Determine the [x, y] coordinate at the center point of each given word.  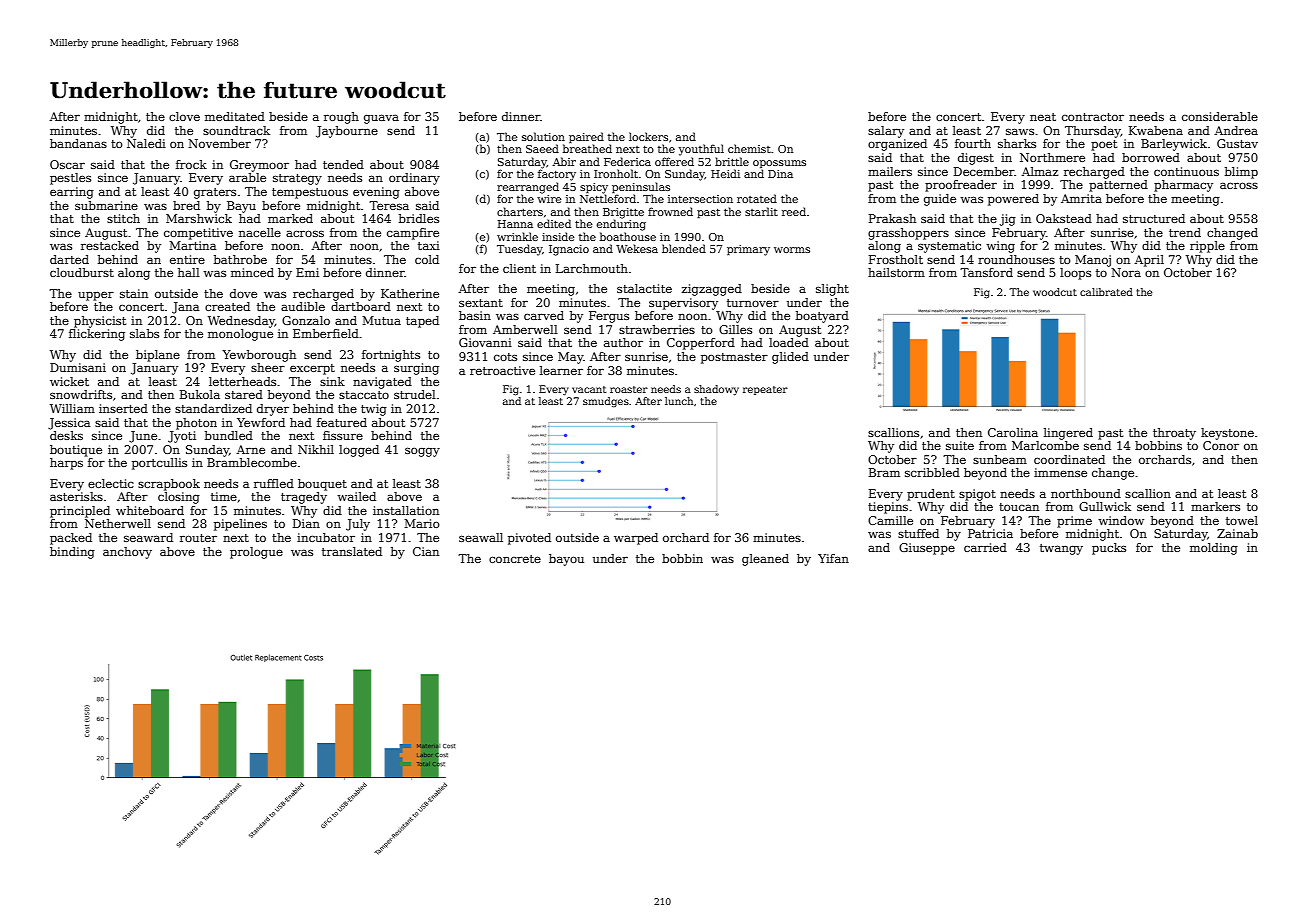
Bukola [200, 394]
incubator [326, 537]
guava [381, 119]
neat [1043, 117]
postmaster [734, 358]
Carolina [1013, 432]
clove [184, 116]
